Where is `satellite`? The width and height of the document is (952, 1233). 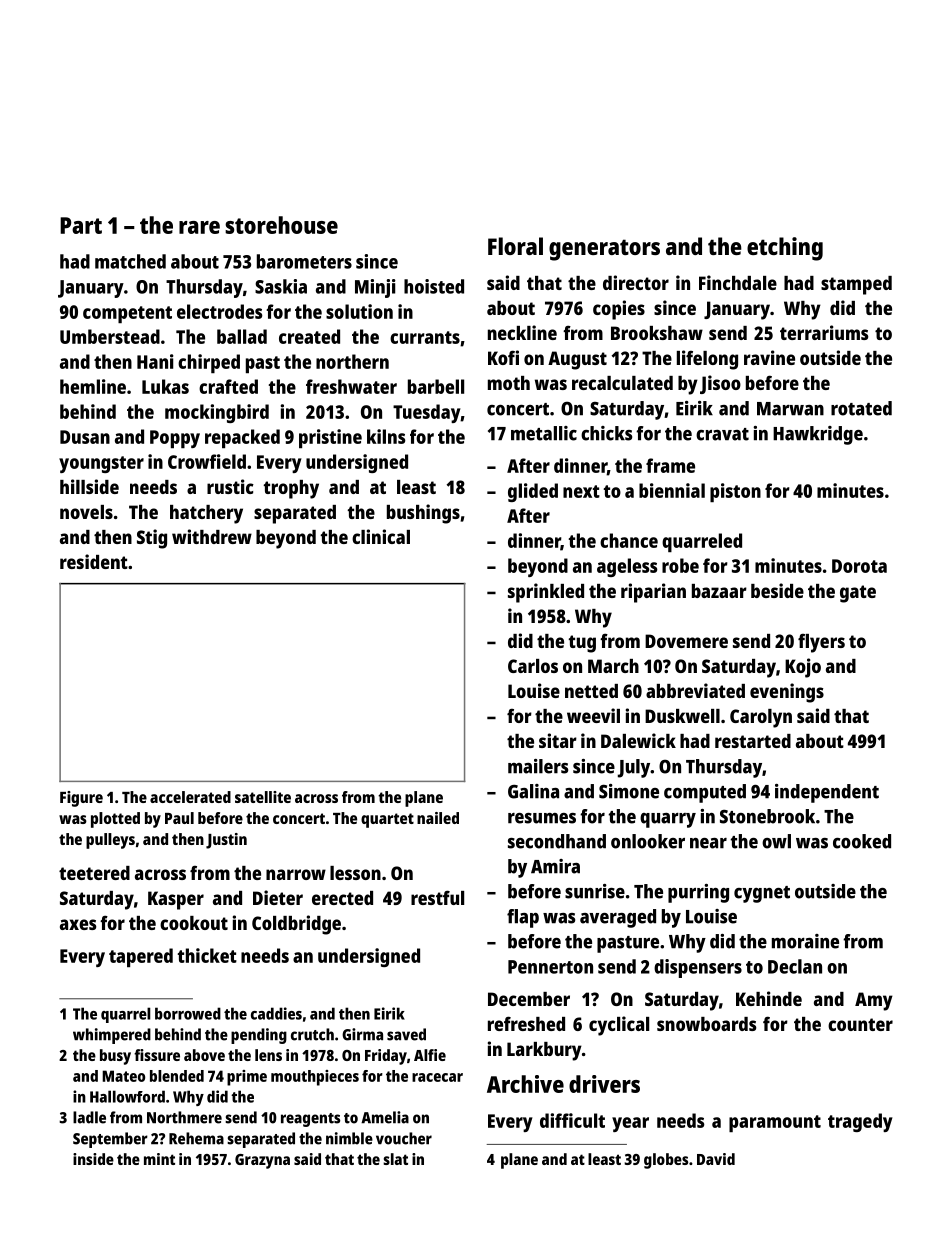 satellite is located at coordinates (263, 797).
